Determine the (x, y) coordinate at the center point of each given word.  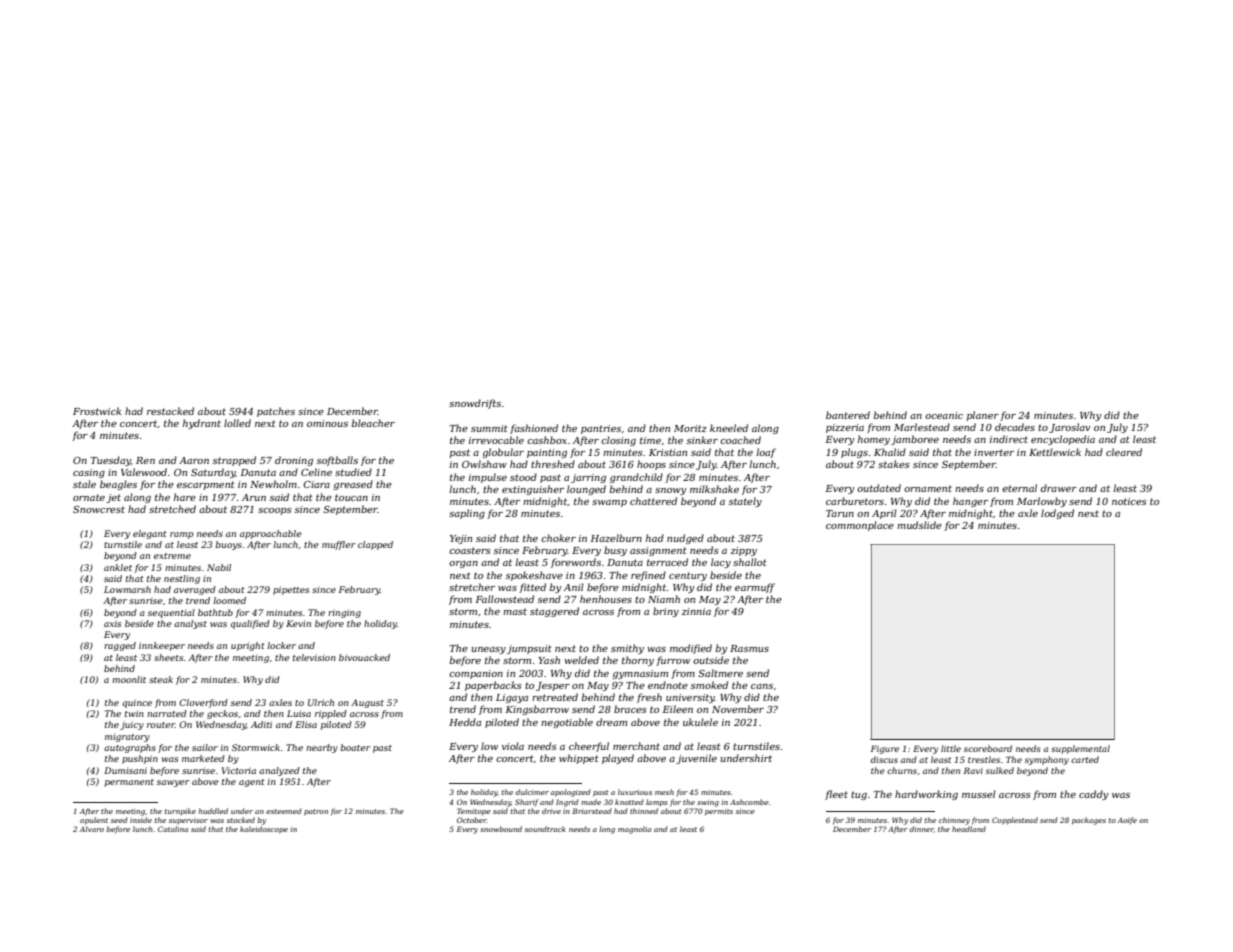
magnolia (634, 830)
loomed (229, 600)
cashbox (547, 440)
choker (558, 538)
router (161, 725)
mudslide (919, 525)
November (738, 709)
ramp (181, 535)
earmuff (755, 588)
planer (983, 416)
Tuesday (111, 461)
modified (691, 649)
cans (762, 686)
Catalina (173, 829)
